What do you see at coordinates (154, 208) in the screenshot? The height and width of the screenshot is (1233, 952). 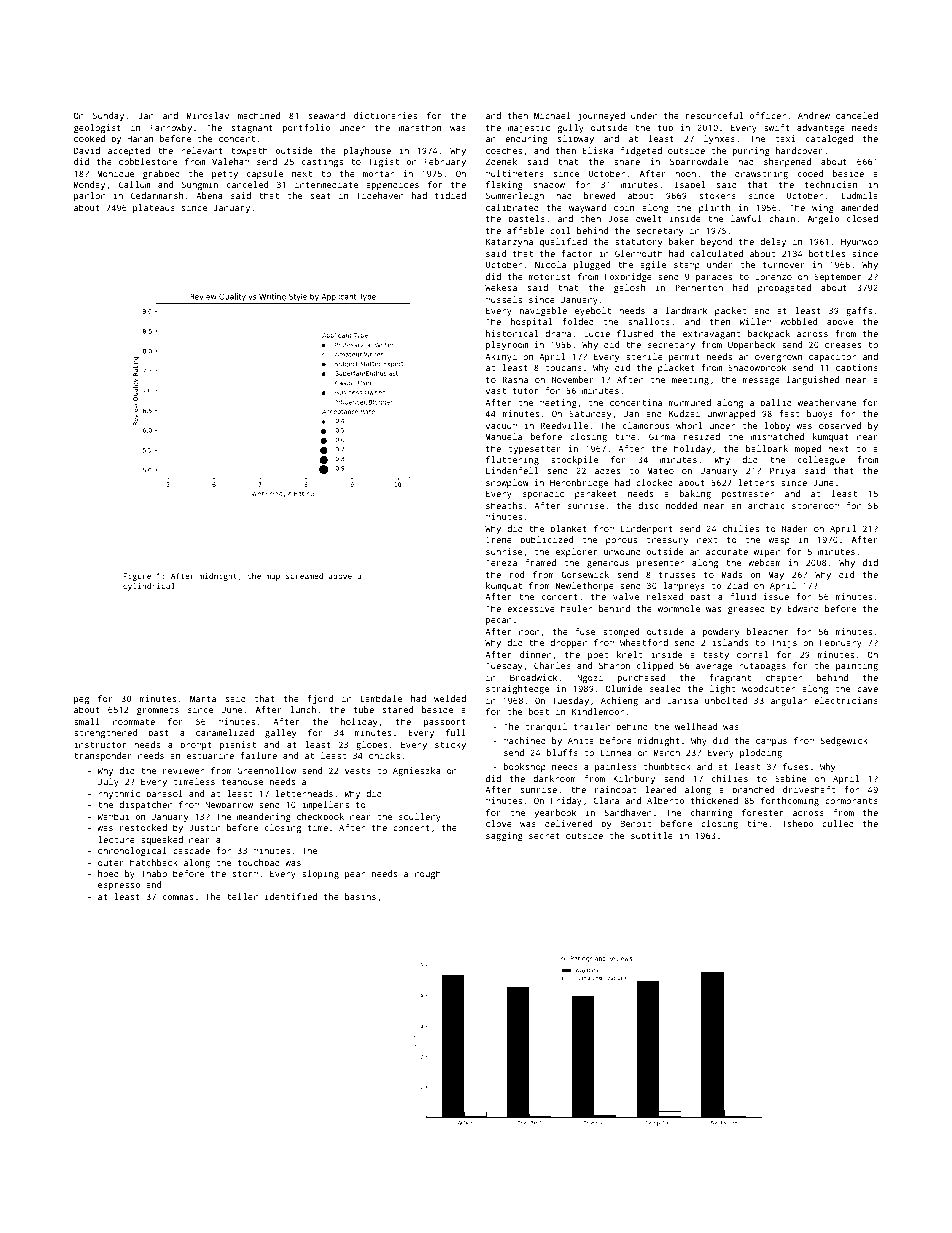 I see `plateaus` at bounding box center [154, 208].
